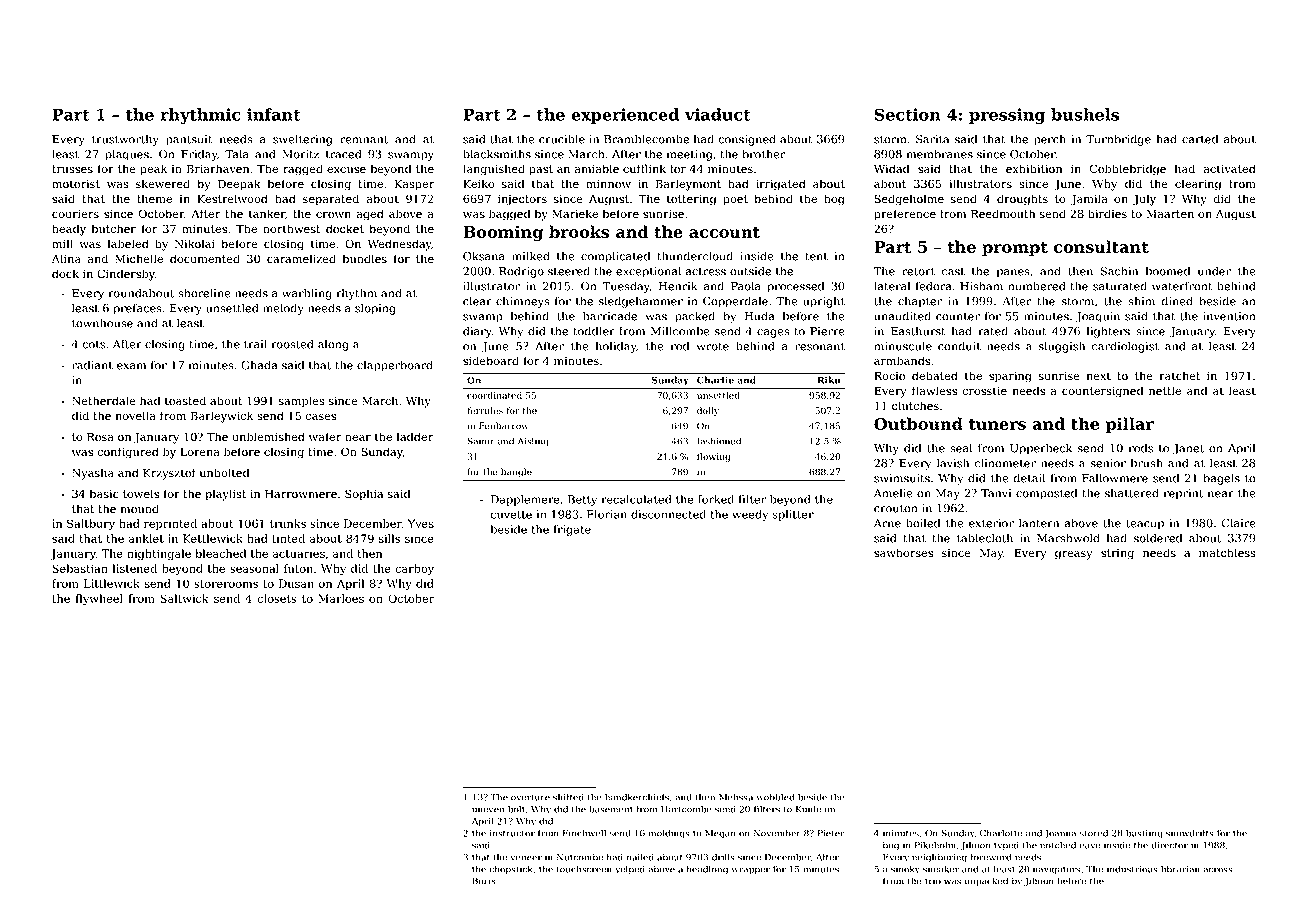 This image has width=1308, height=924. What do you see at coordinates (579, 231) in the image?
I see `brooks` at bounding box center [579, 231].
